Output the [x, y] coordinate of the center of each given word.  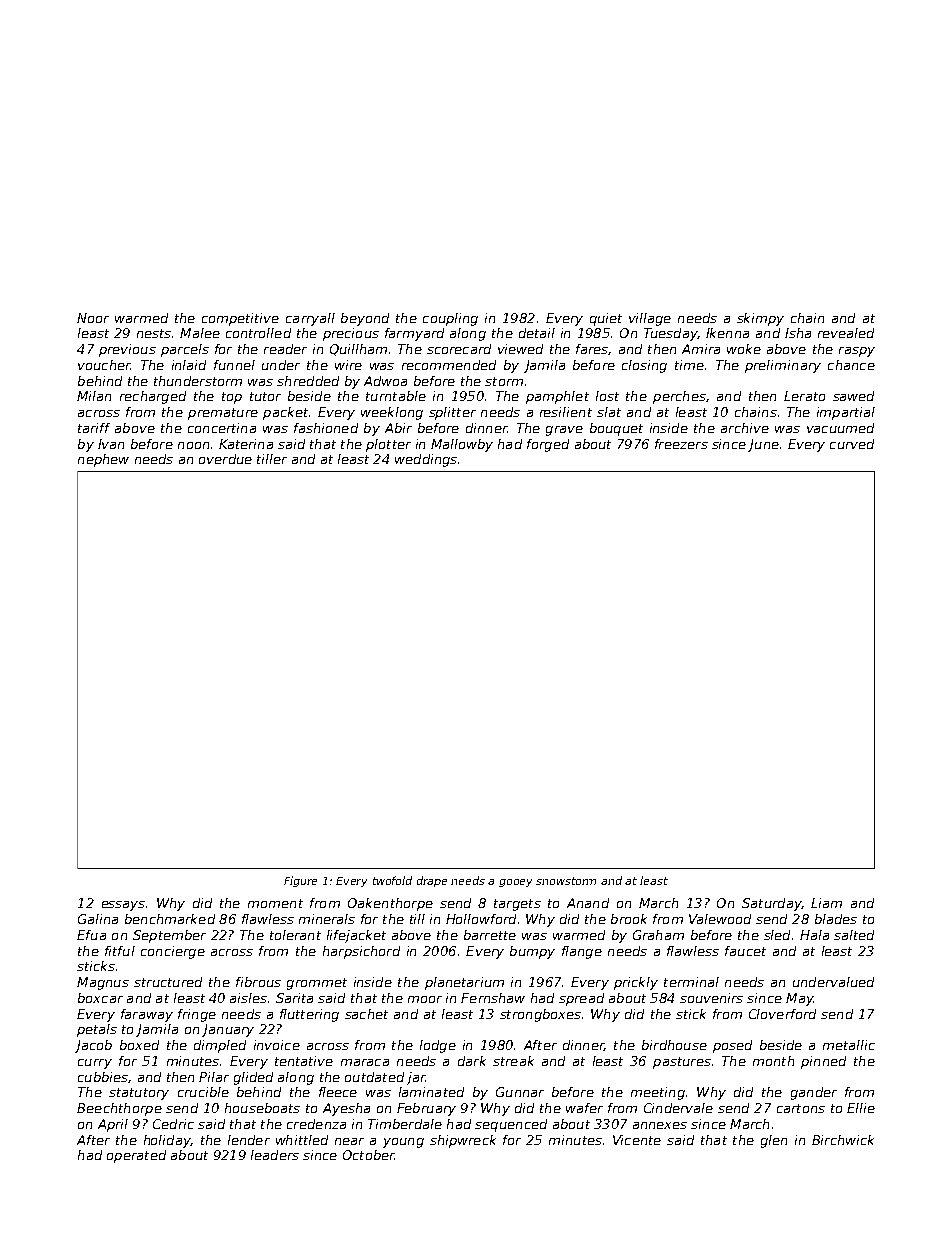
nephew [103, 460]
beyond [365, 319]
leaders [275, 1155]
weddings [426, 460]
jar [416, 1078]
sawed [853, 396]
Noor [93, 318]
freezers [681, 444]
